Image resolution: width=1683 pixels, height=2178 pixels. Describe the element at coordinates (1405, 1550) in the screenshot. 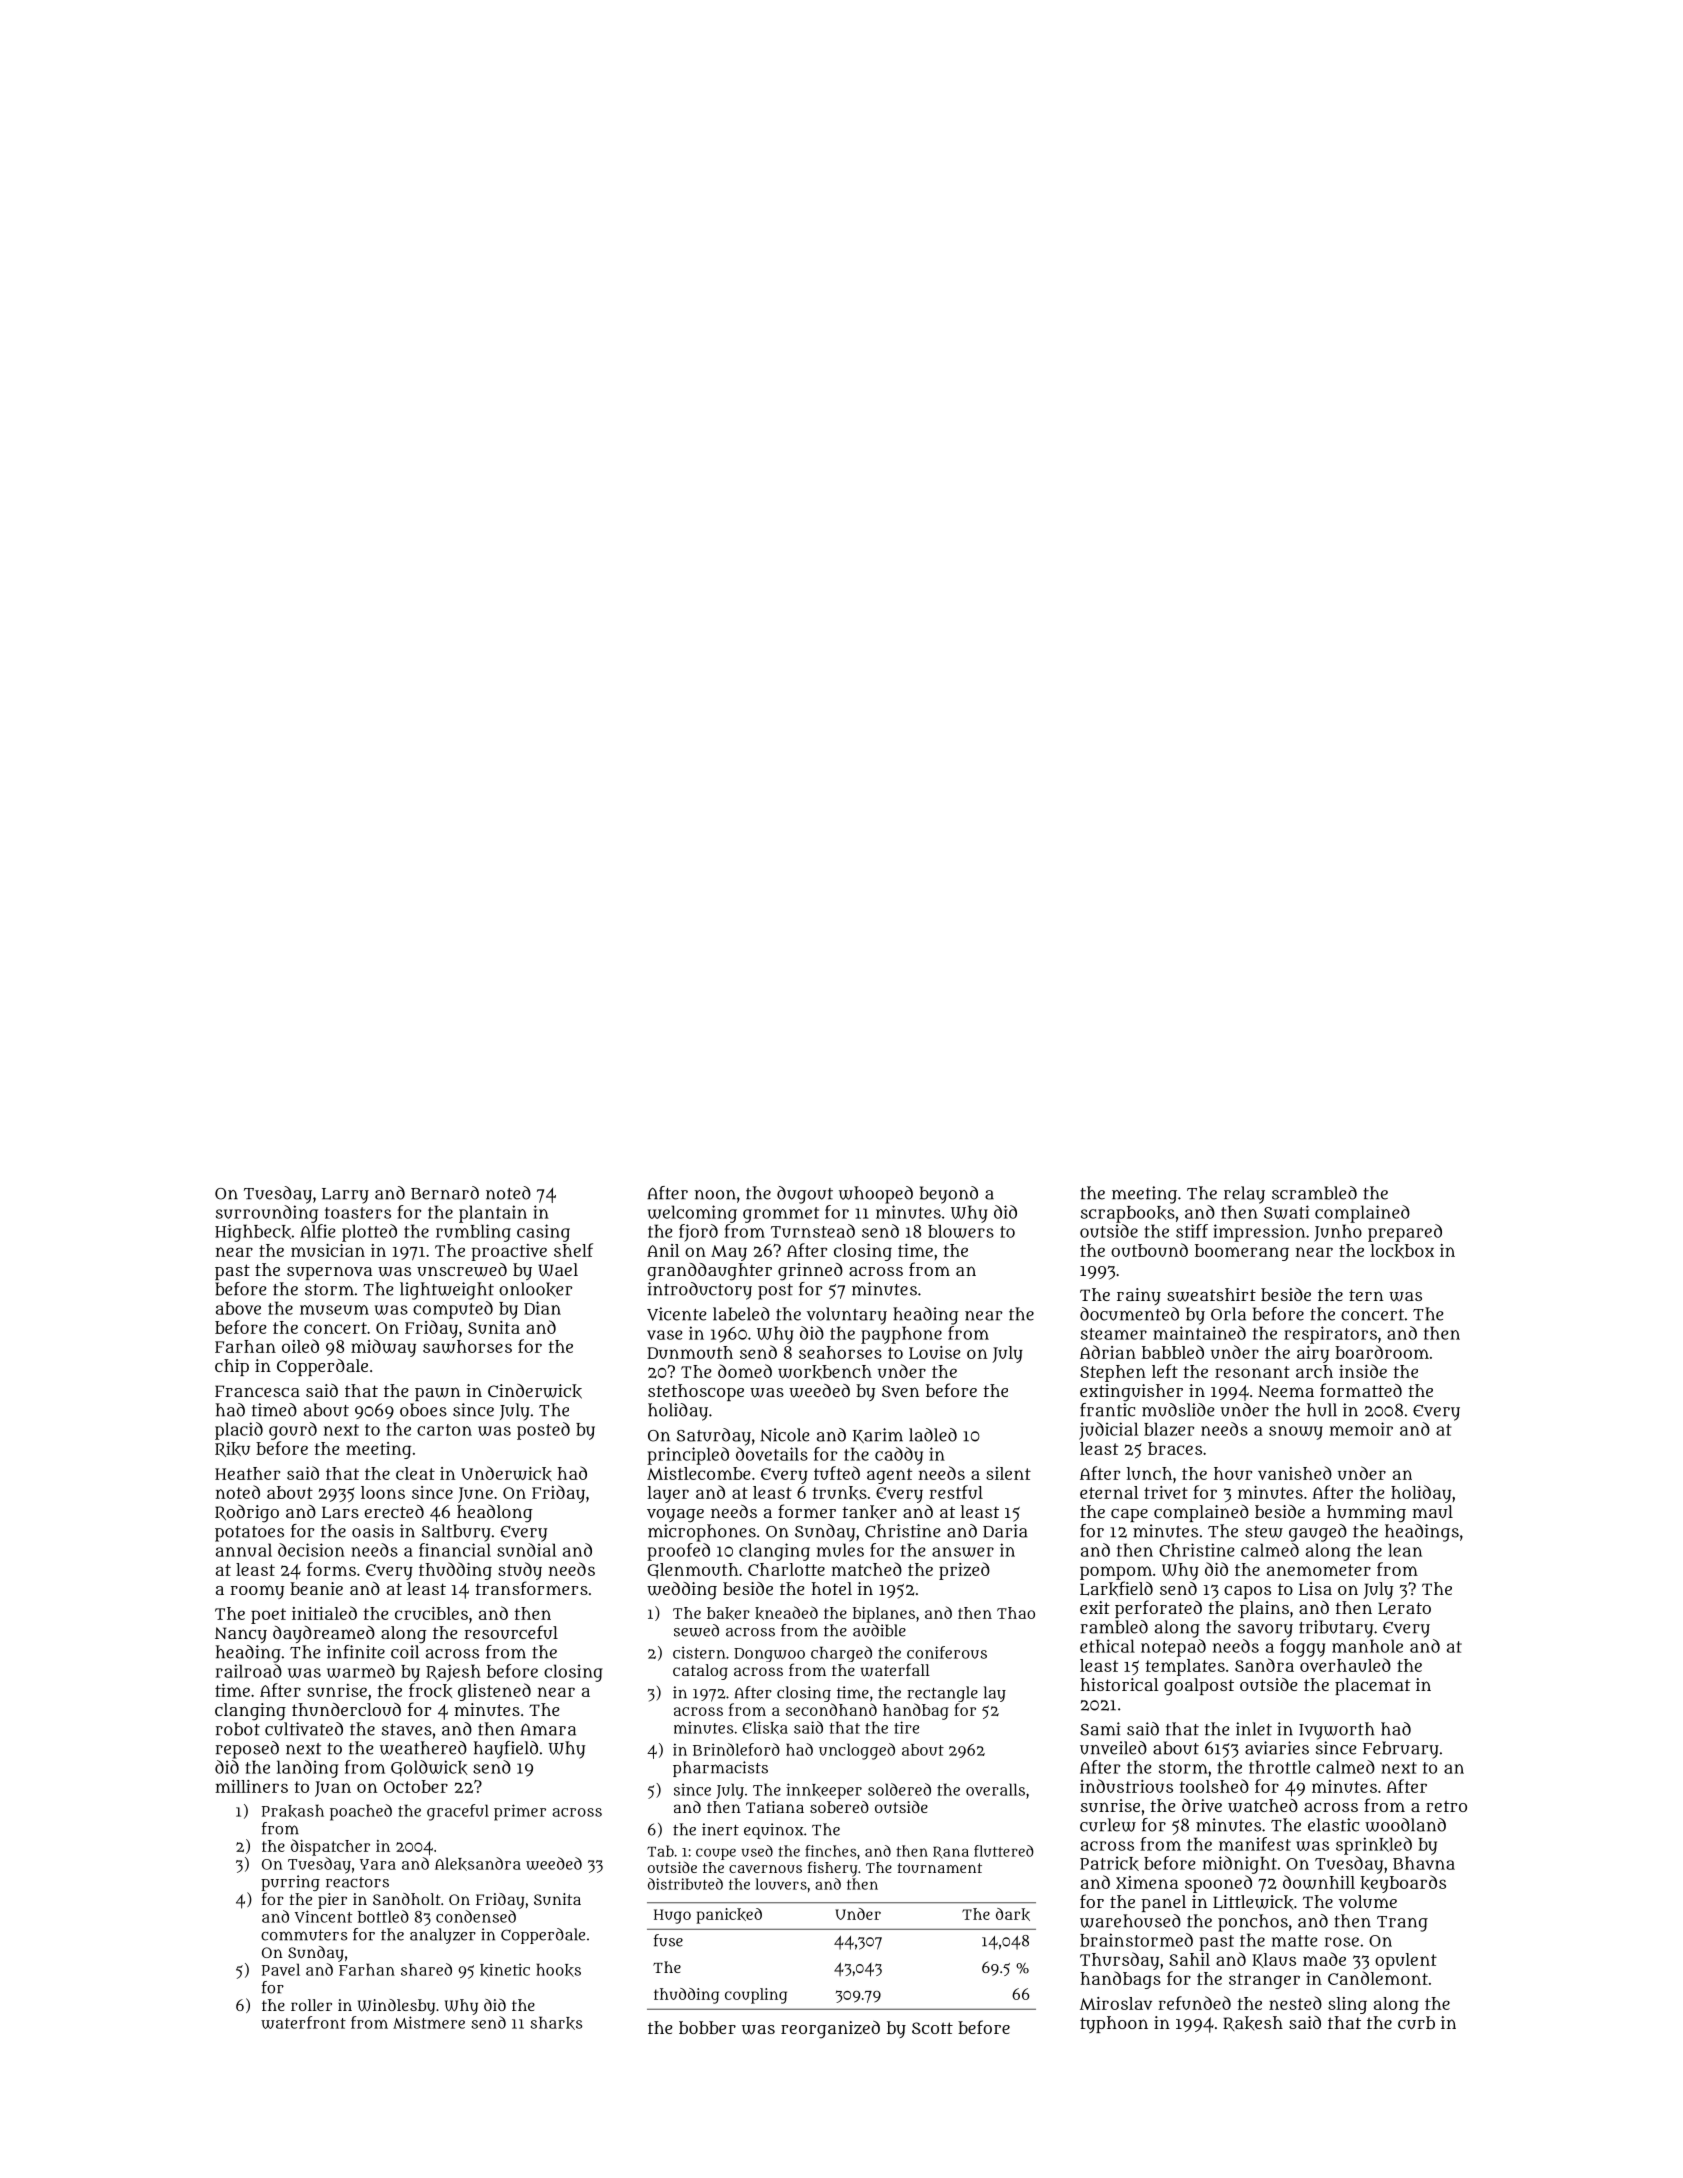

I see `lean` at that location.
